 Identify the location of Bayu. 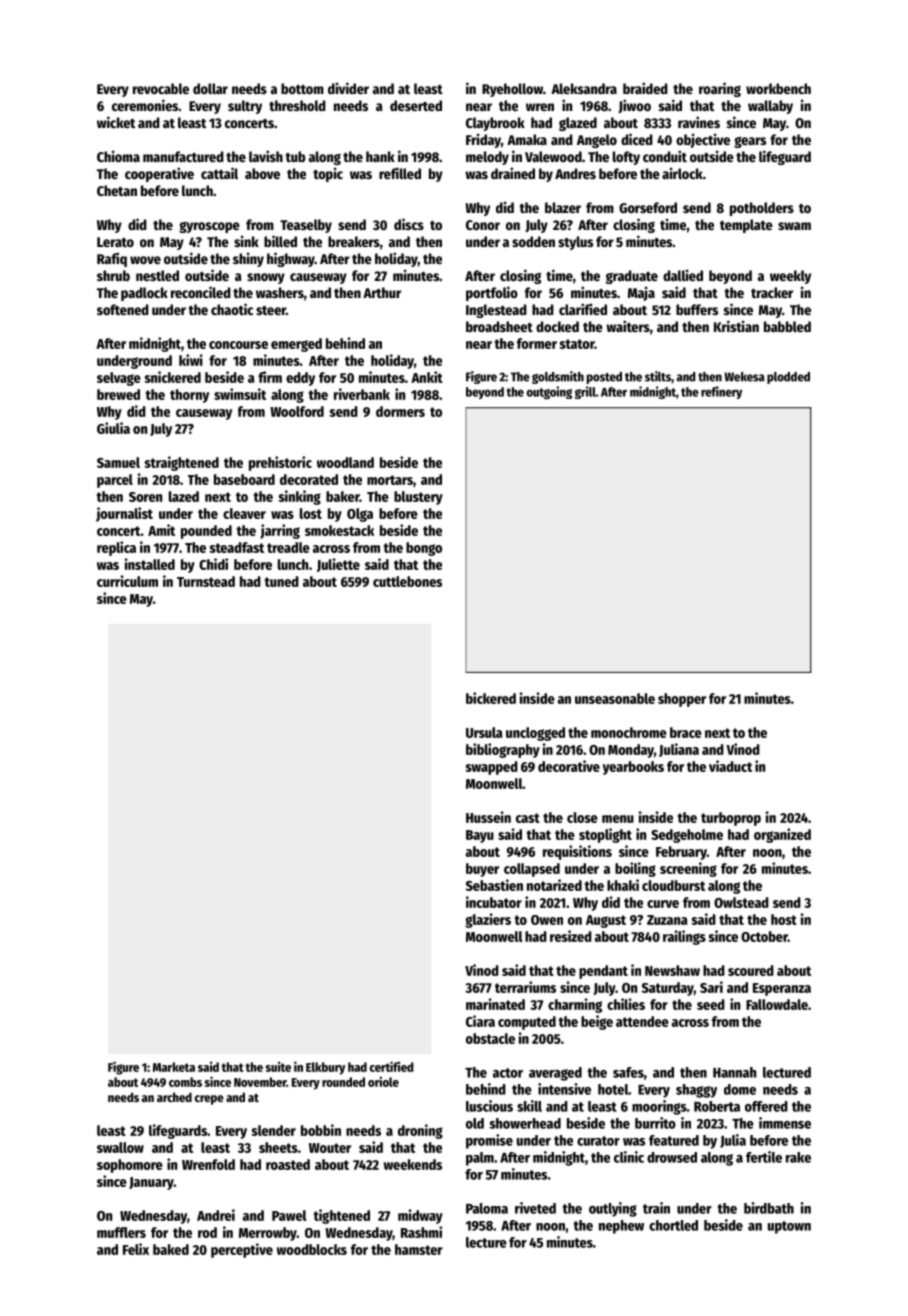
(480, 836).
